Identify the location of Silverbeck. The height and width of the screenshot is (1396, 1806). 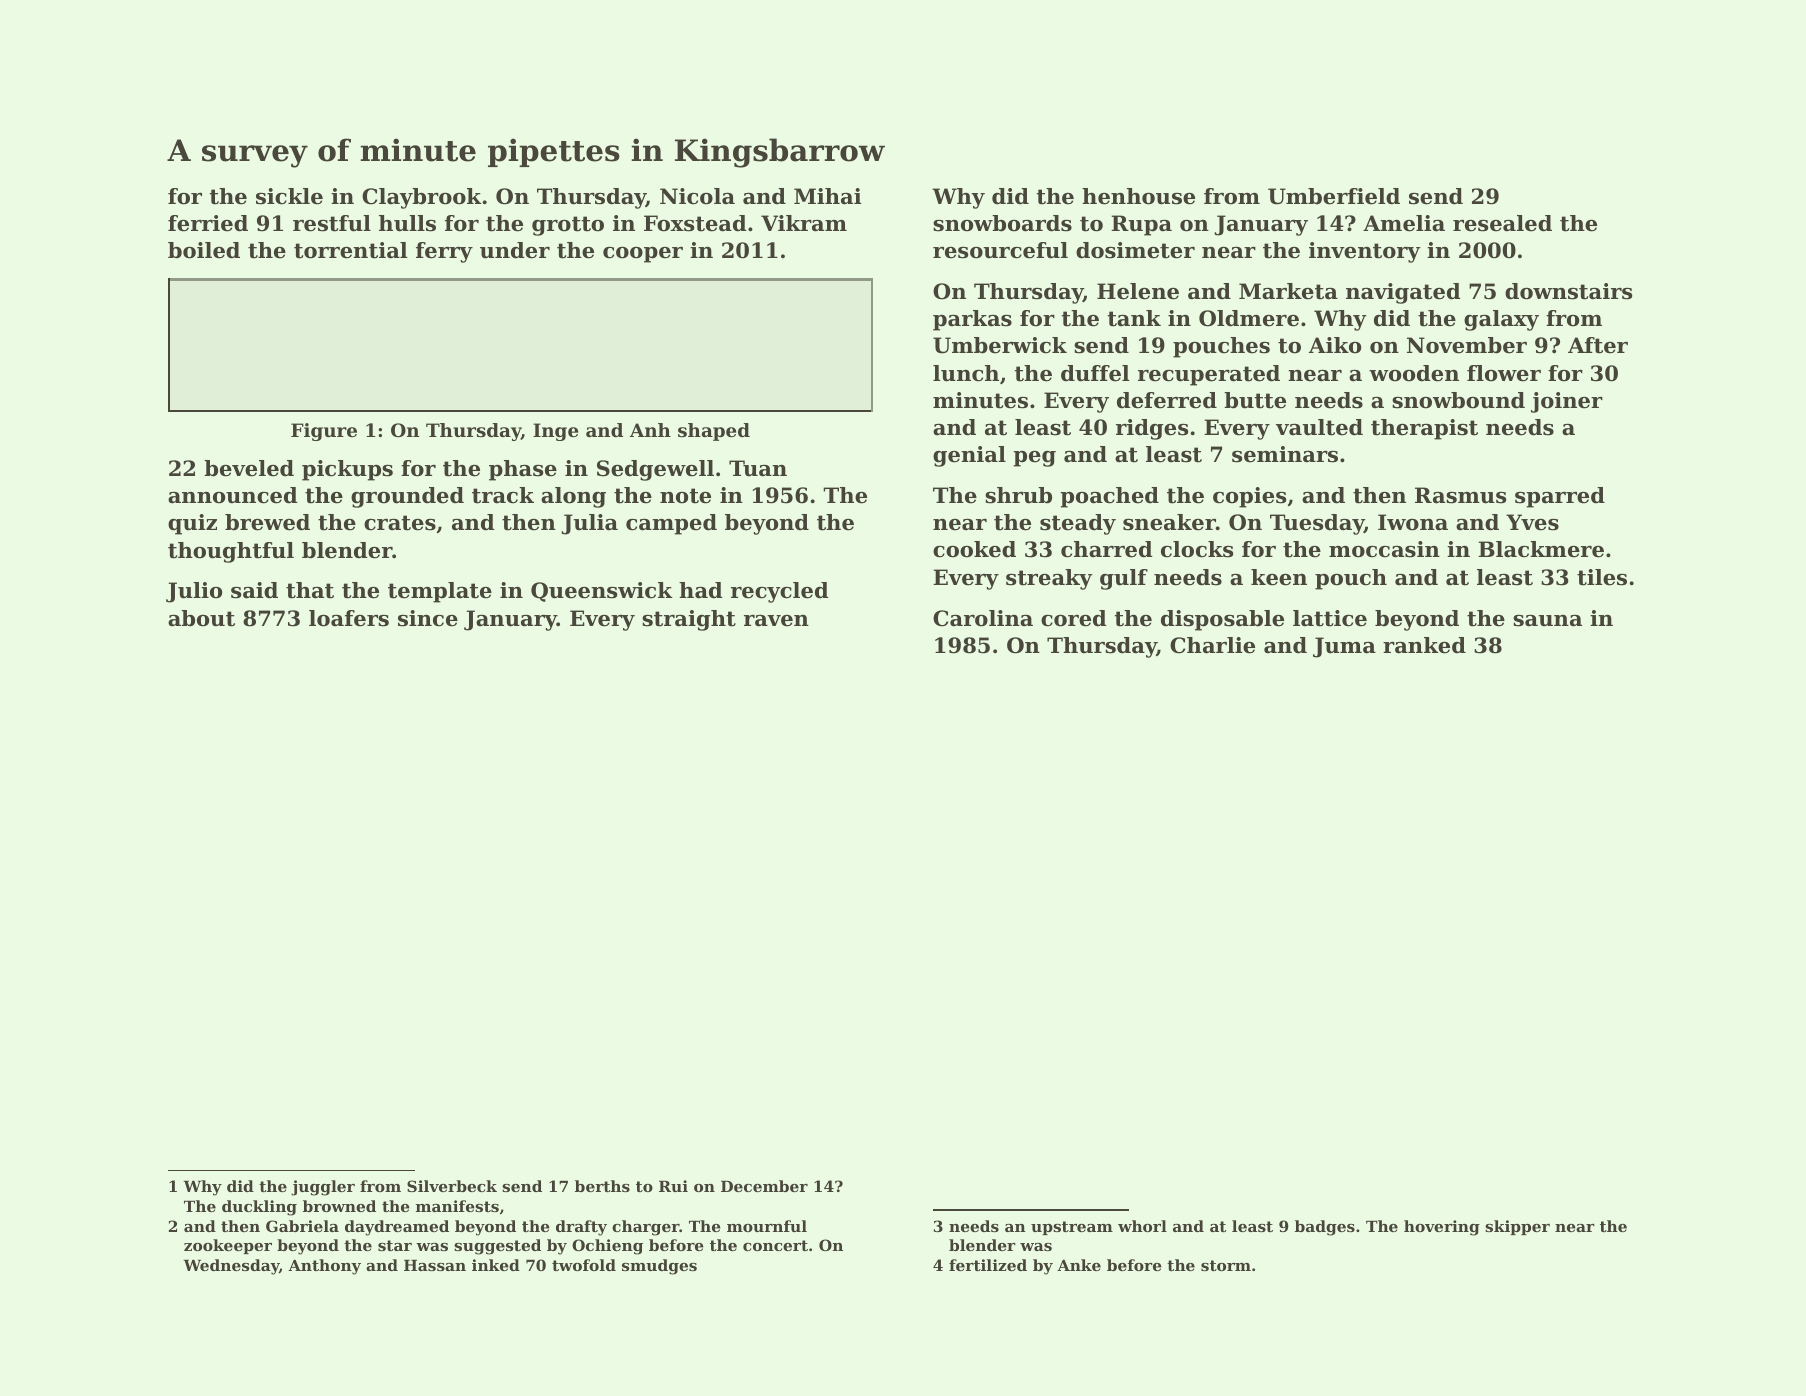
(452, 1186).
